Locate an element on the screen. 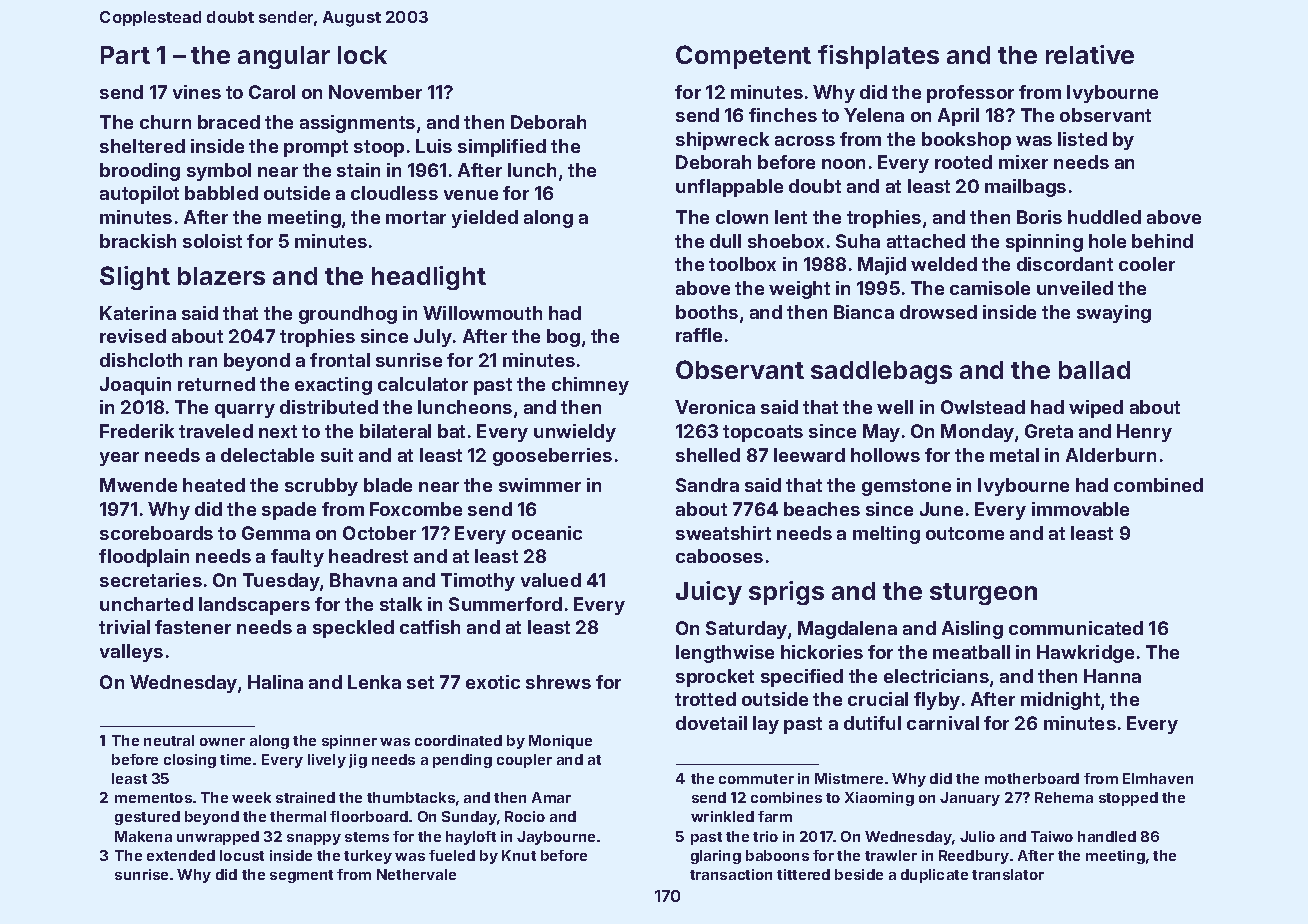 This screenshot has width=1308, height=924. relative is located at coordinates (1090, 54).
